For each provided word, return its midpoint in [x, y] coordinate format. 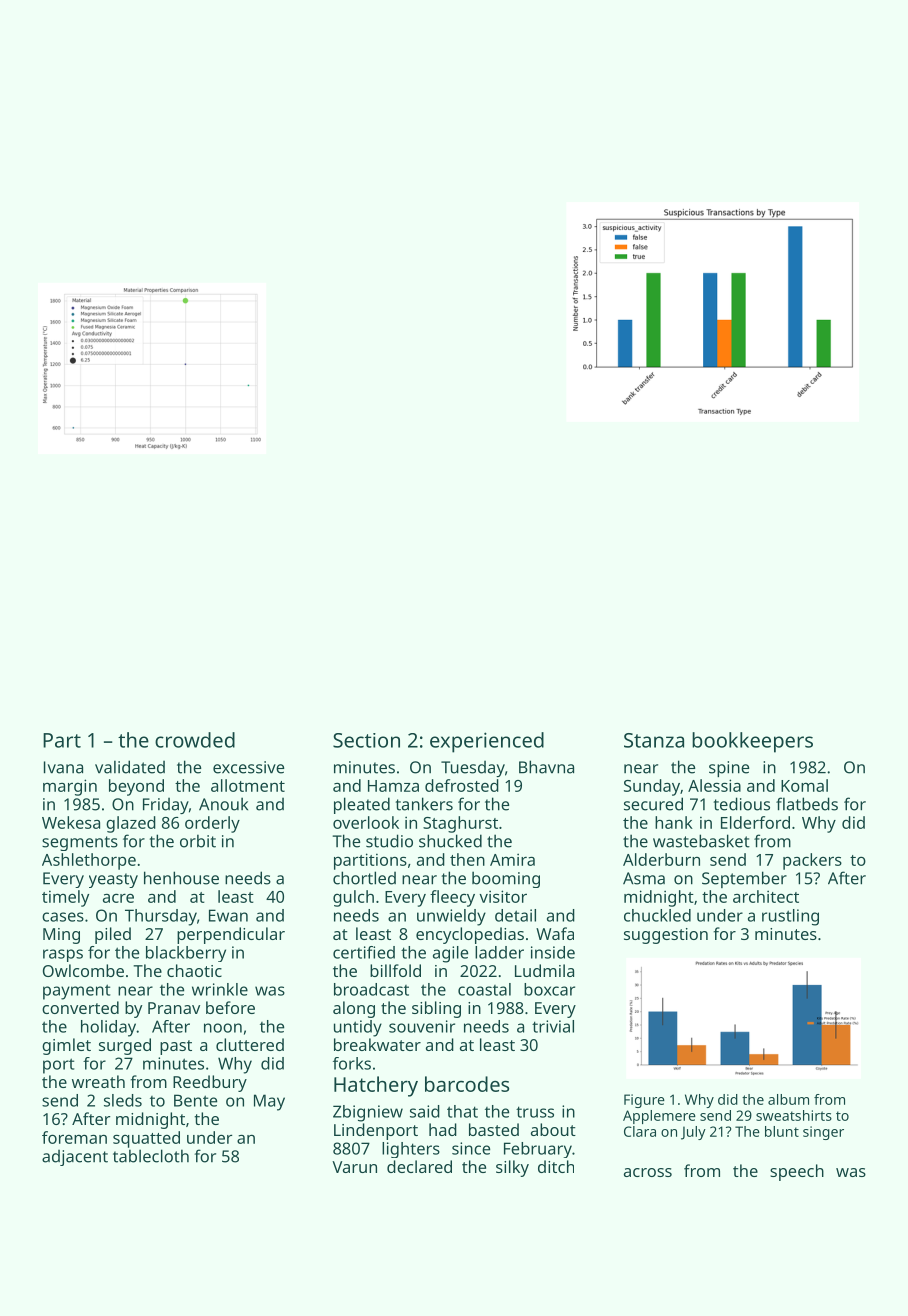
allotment [248, 785]
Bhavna [546, 767]
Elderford [755, 822]
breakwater [377, 1044]
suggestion [666, 936]
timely [65, 898]
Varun [354, 1167]
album [788, 1099]
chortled [364, 878]
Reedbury [210, 1083]
